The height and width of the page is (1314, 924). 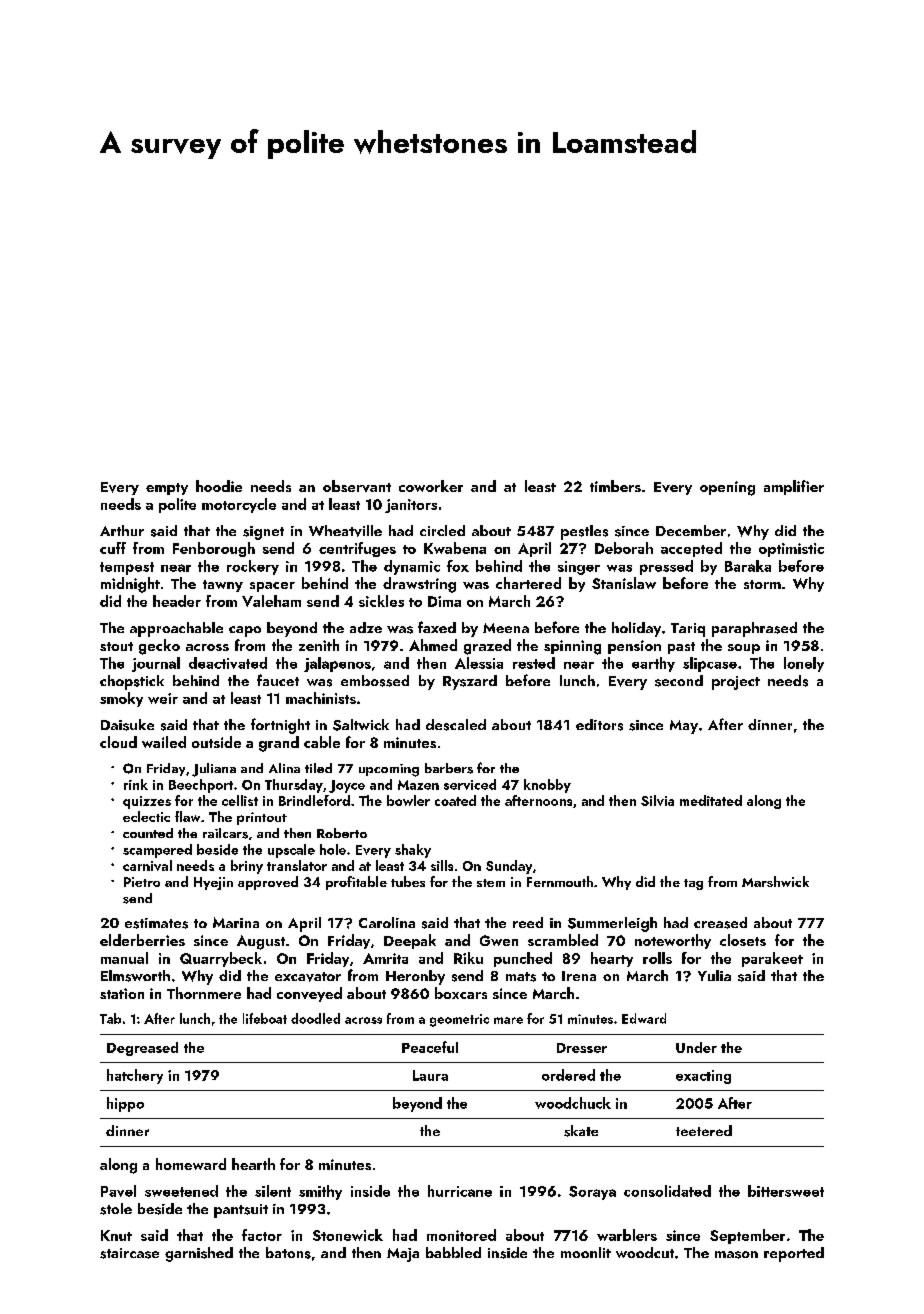 What do you see at coordinates (794, 487) in the page?
I see `amplifier` at bounding box center [794, 487].
